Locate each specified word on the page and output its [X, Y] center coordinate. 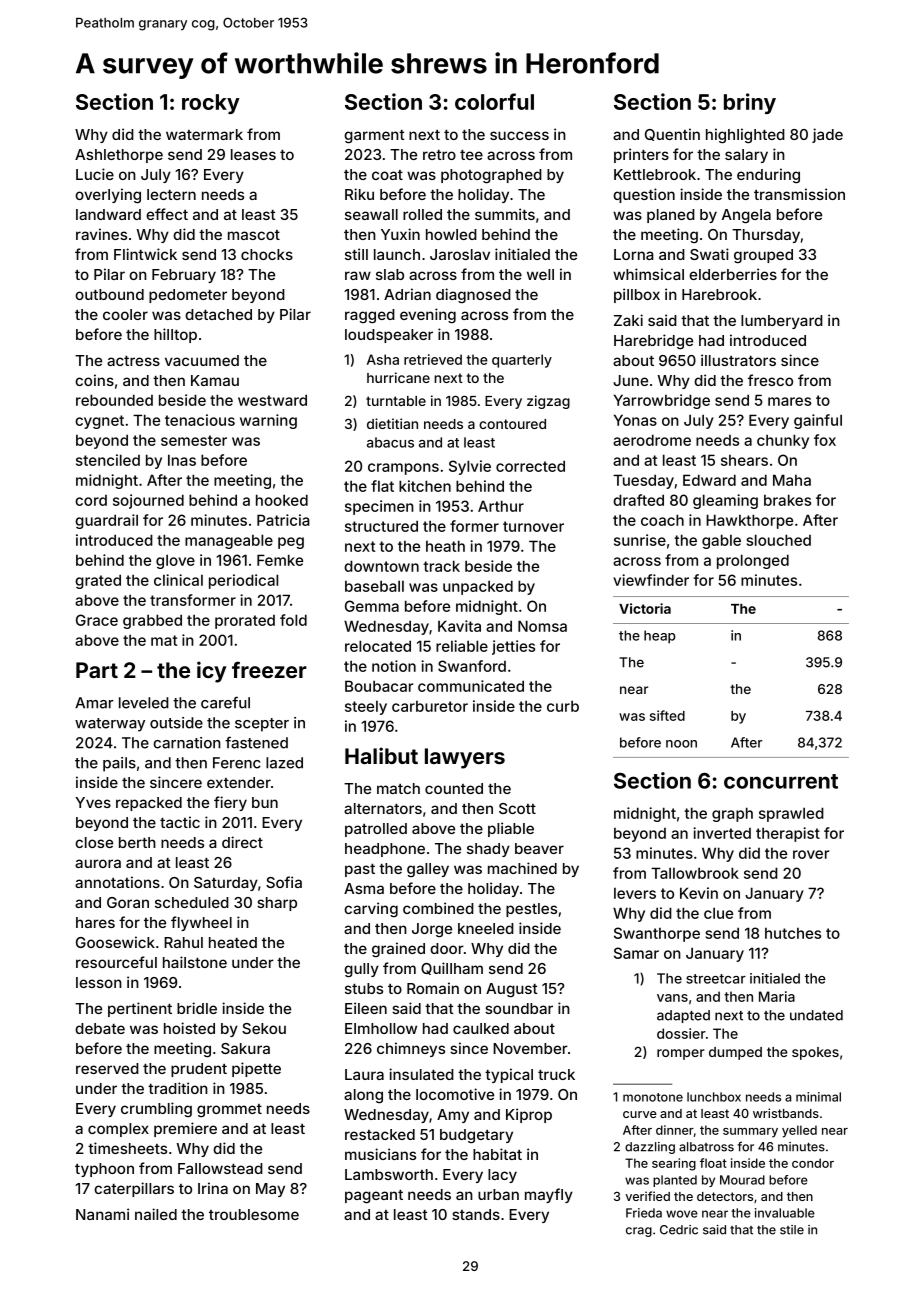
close [94, 842]
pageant [374, 1197]
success [519, 135]
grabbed [152, 621]
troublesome [254, 1214]
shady [488, 850]
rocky [211, 104]
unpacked [478, 587]
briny [750, 103]
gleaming [725, 501]
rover [811, 854]
